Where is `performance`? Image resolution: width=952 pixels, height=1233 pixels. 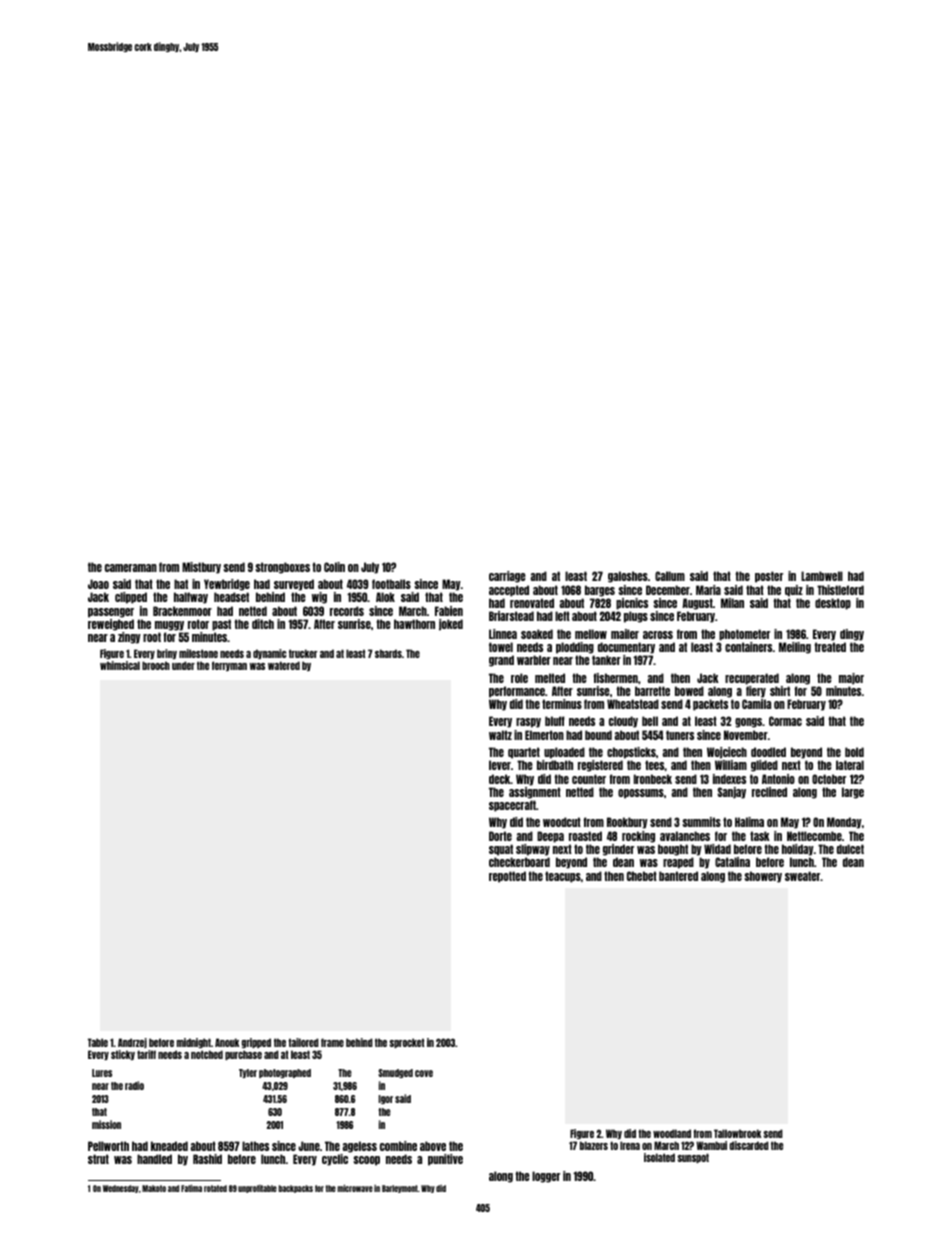 performance is located at coordinates (517, 692).
